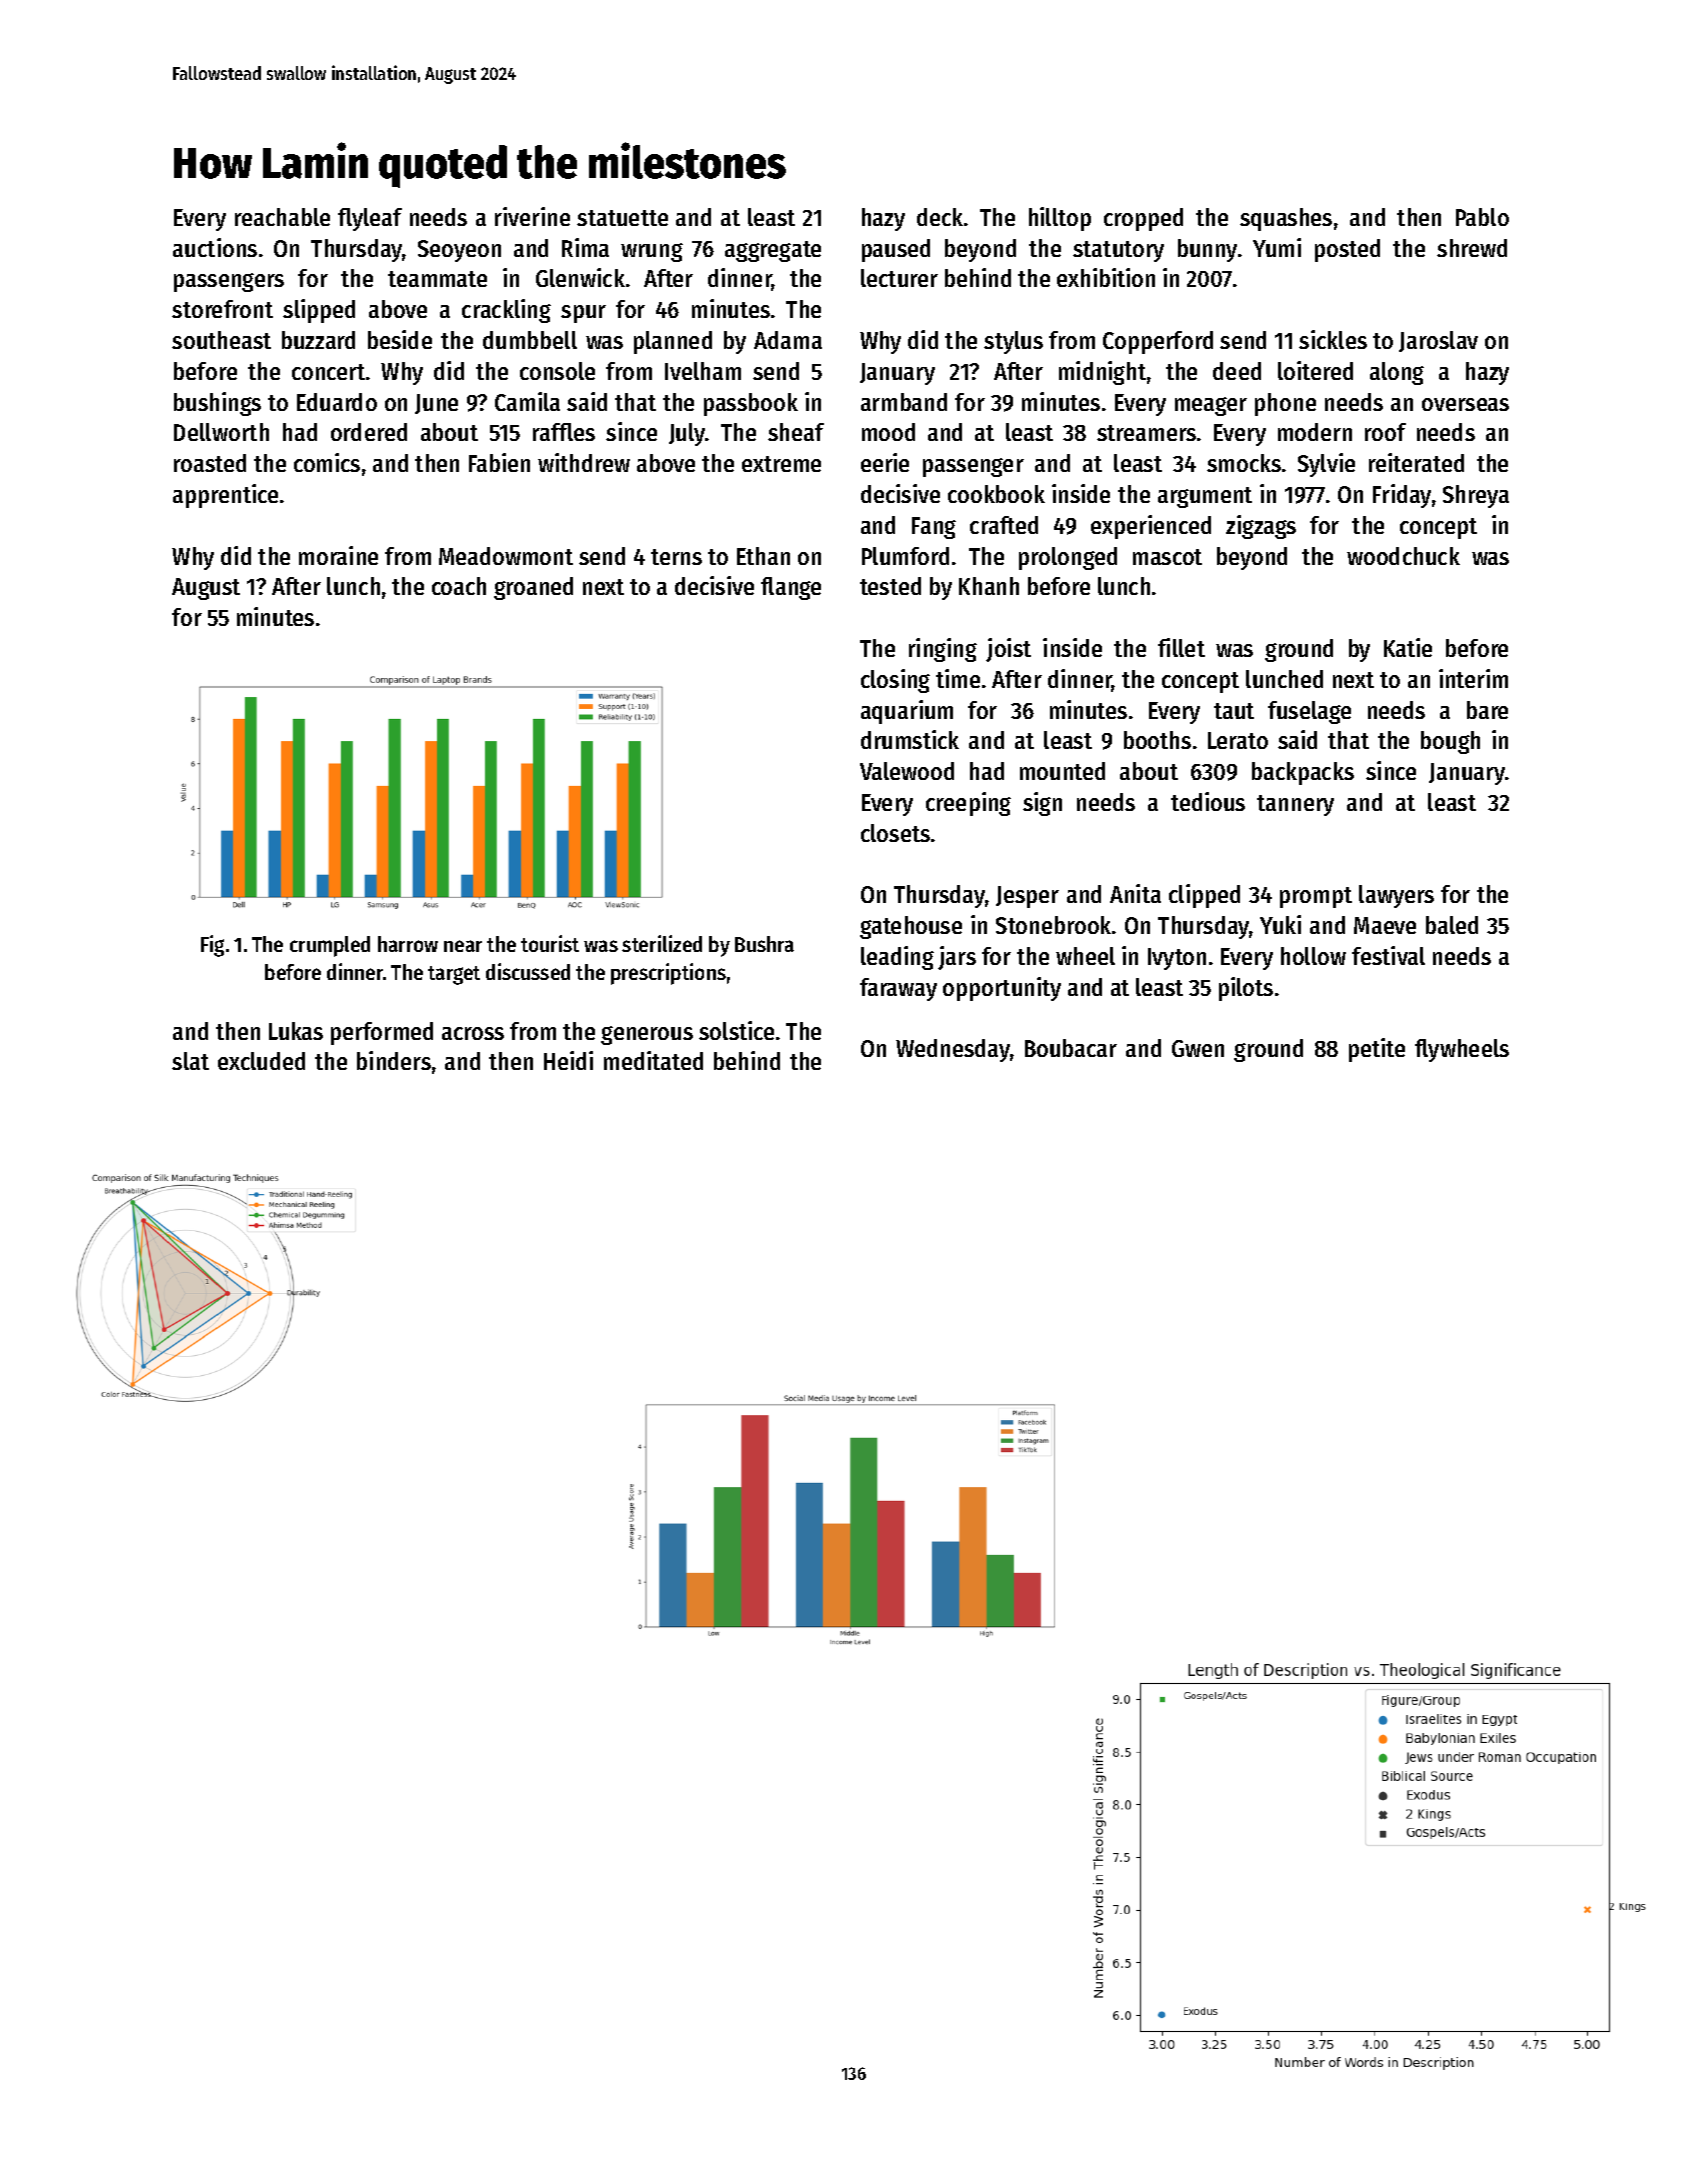  I want to click on posted, so click(1347, 250).
